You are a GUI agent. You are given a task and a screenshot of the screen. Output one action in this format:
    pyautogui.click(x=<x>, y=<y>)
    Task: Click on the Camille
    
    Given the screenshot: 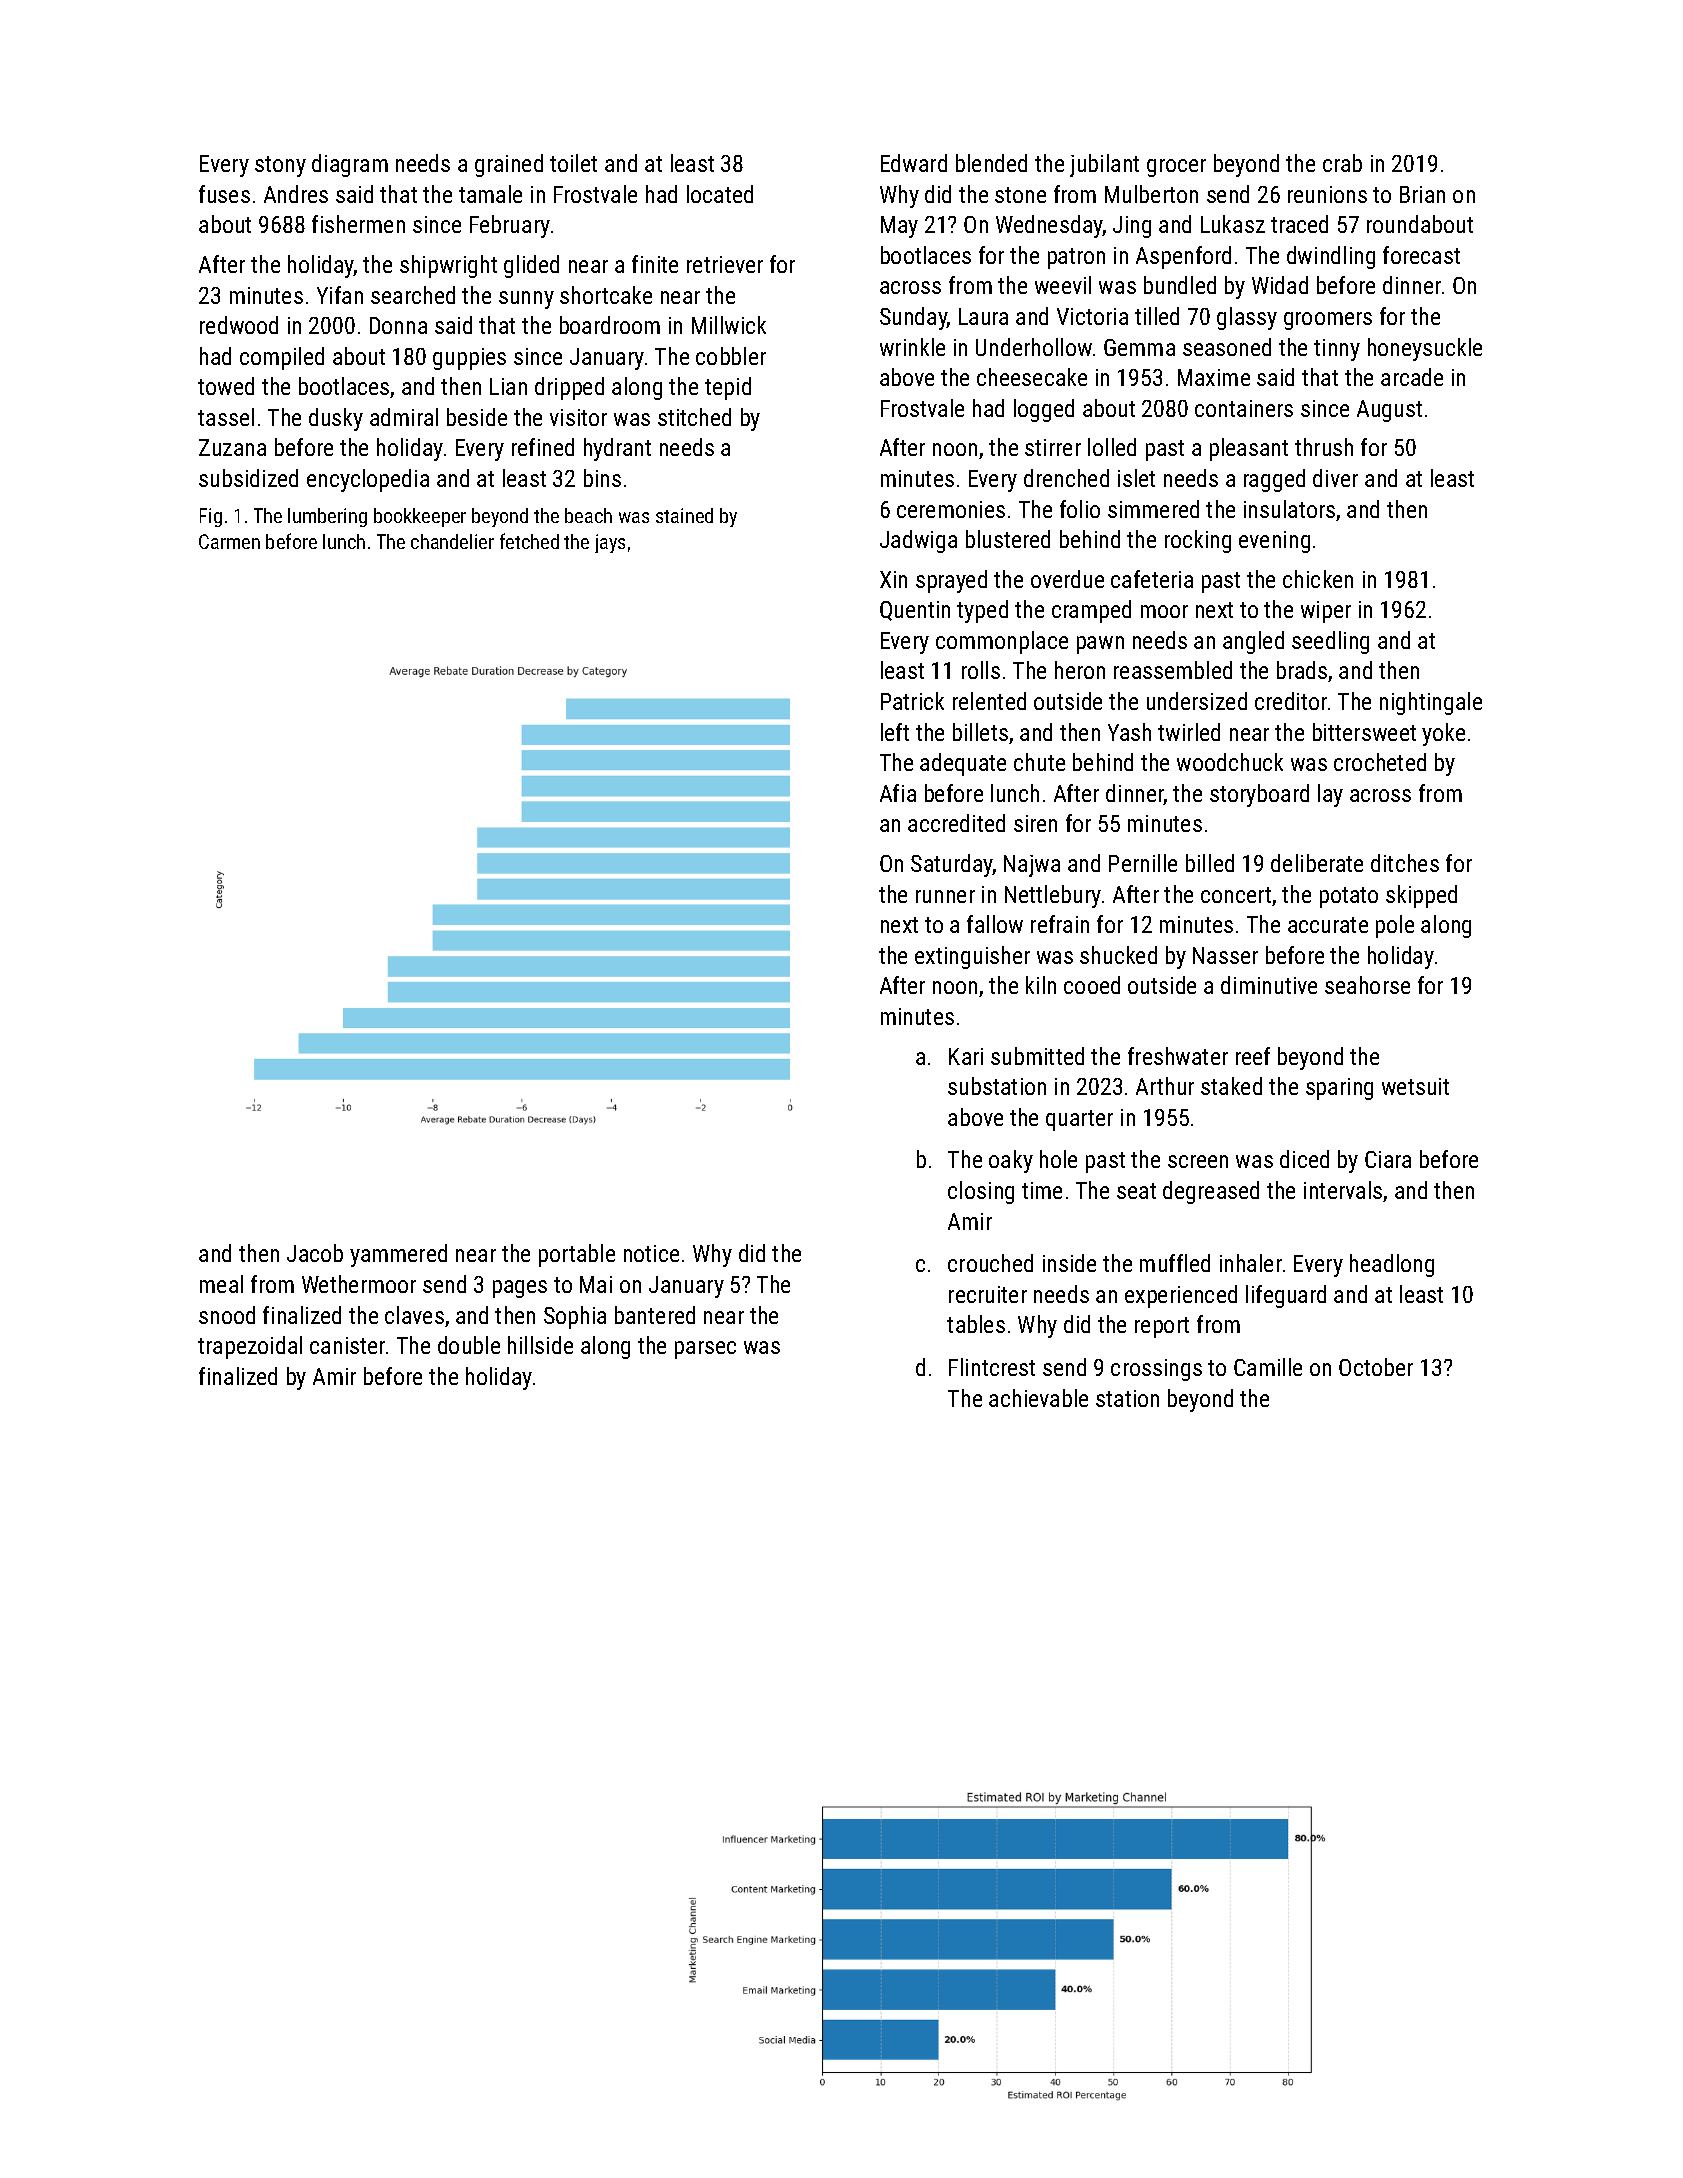 What is the action you would take?
    pyautogui.click(x=1268, y=1367)
